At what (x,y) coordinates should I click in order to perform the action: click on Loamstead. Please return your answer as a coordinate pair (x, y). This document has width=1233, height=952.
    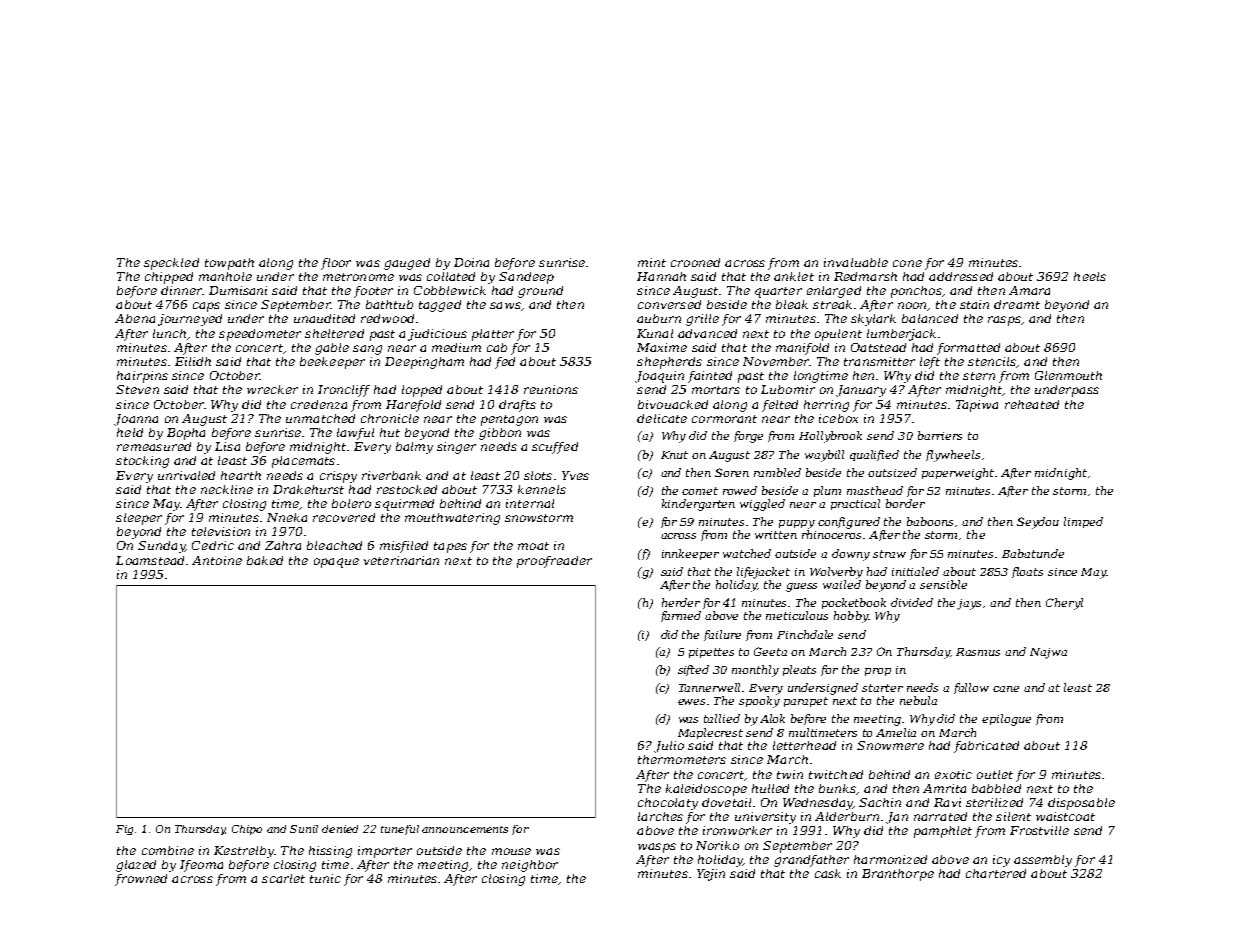
    Looking at the image, I should click on (150, 560).
